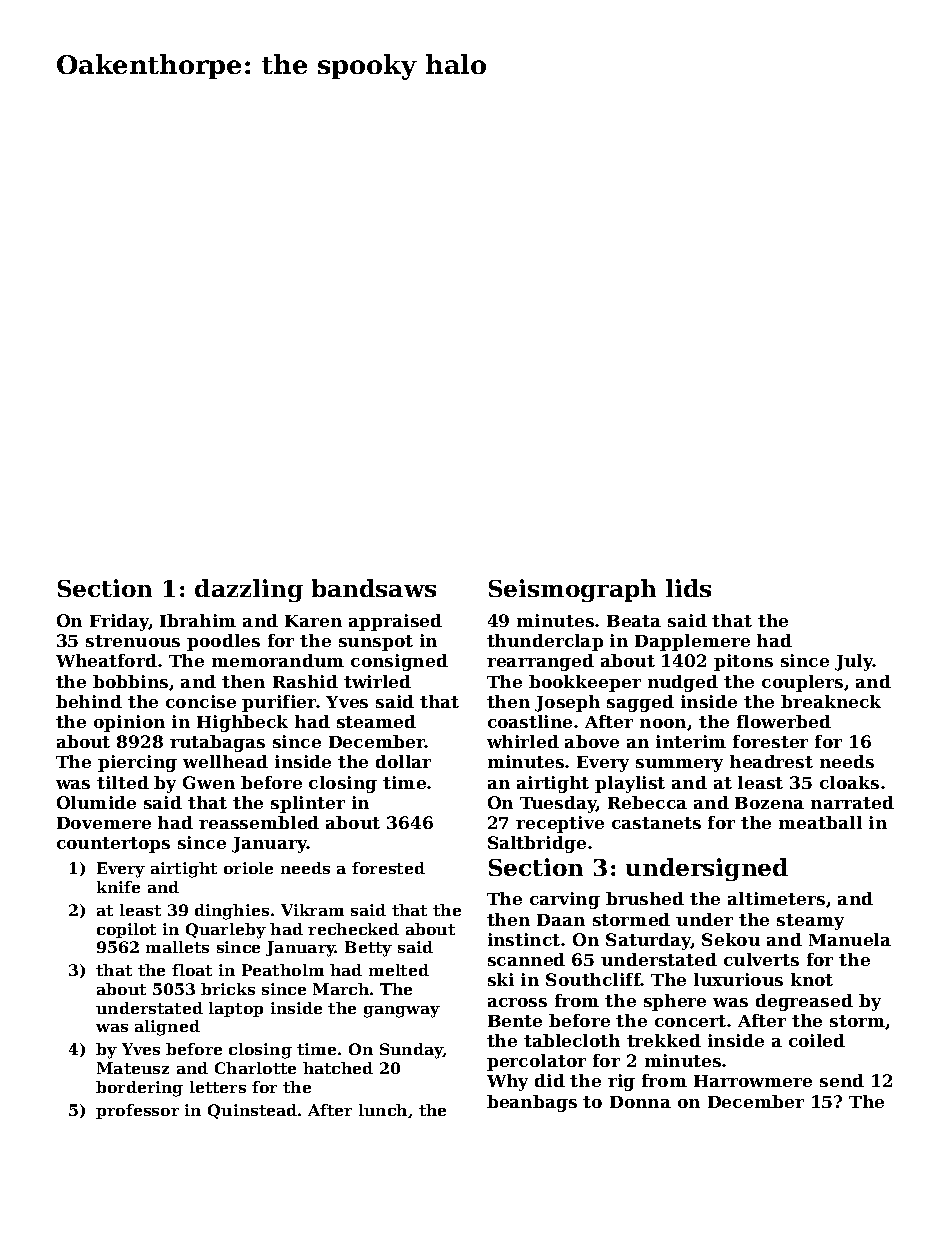  I want to click on Beata, so click(634, 621).
